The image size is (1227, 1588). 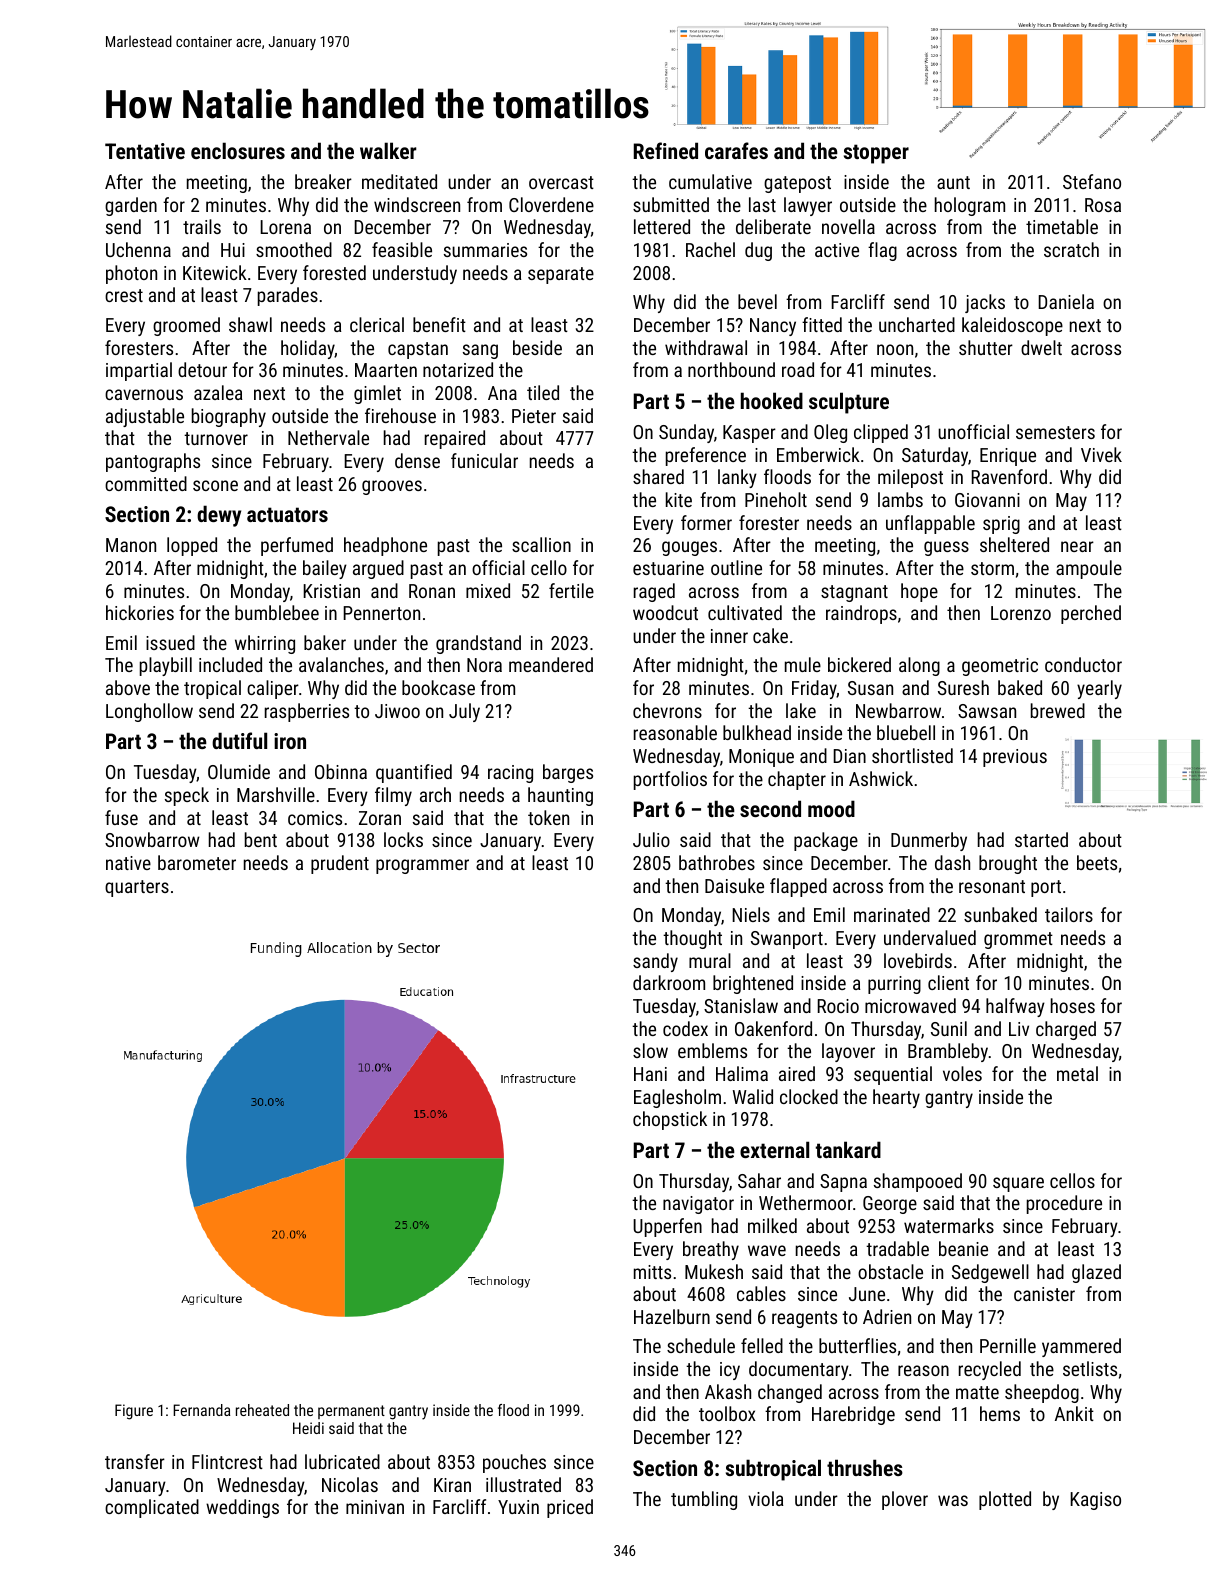 What do you see at coordinates (963, 687) in the screenshot?
I see `Suresh` at bounding box center [963, 687].
